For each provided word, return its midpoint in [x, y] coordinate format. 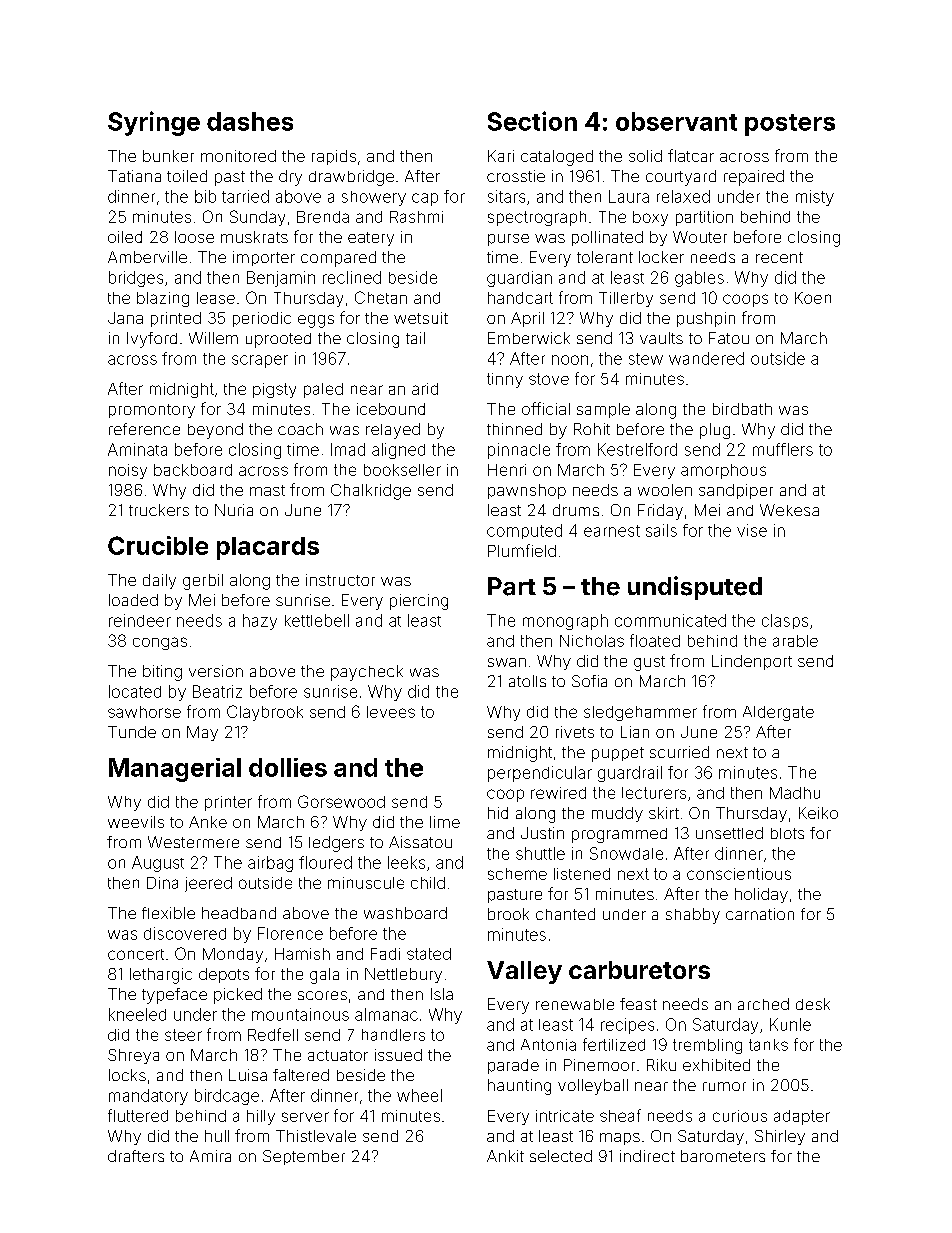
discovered [185, 933]
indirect [647, 1156]
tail [415, 338]
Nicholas [592, 641]
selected [561, 1156]
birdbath [742, 409]
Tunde [132, 732]
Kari [501, 156]
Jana [125, 318]
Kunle [790, 1024]
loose [194, 237]
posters [790, 125]
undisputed [695, 588]
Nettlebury [403, 975]
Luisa [248, 1075]
